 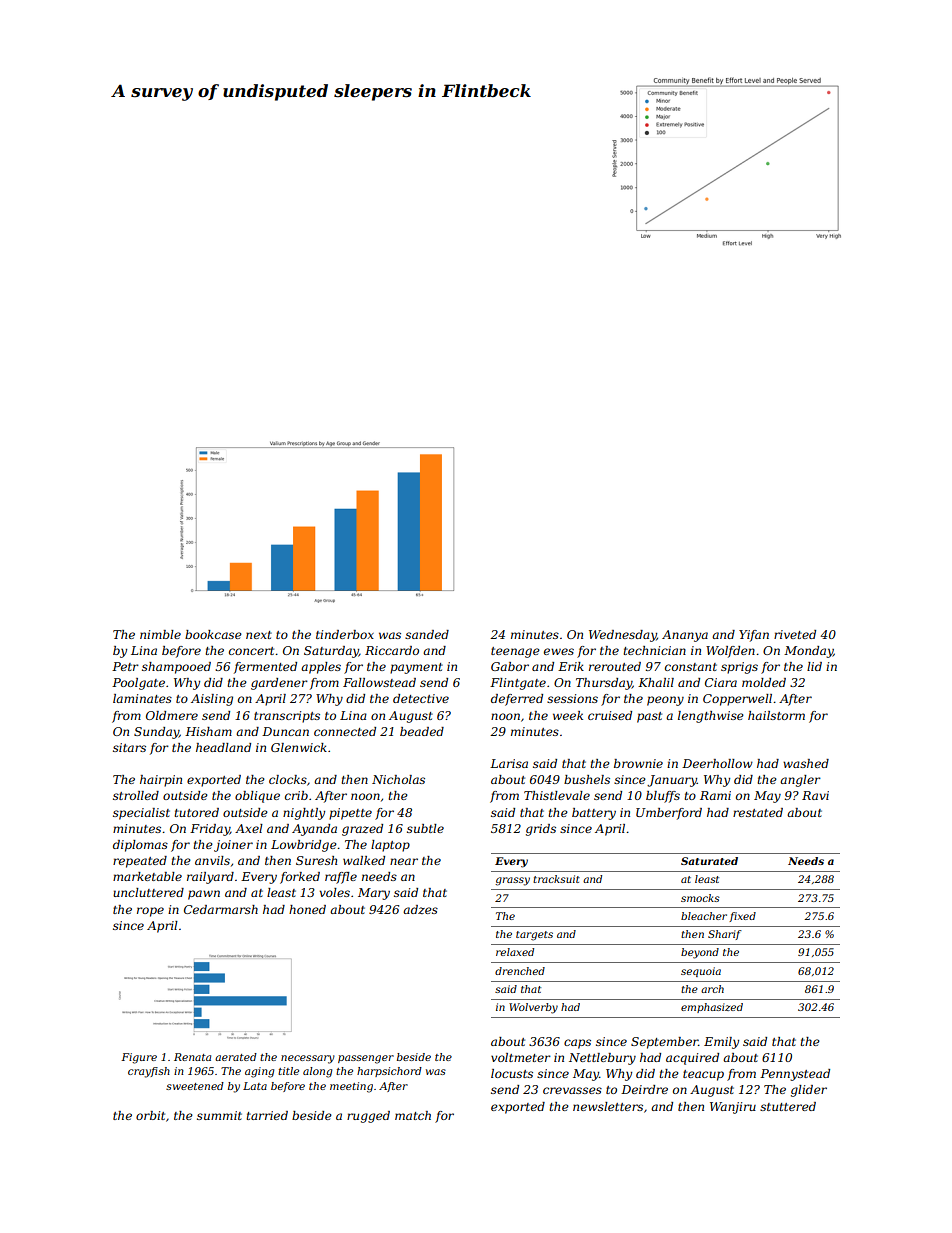 What do you see at coordinates (307, 909) in the page?
I see `honed` at bounding box center [307, 909].
